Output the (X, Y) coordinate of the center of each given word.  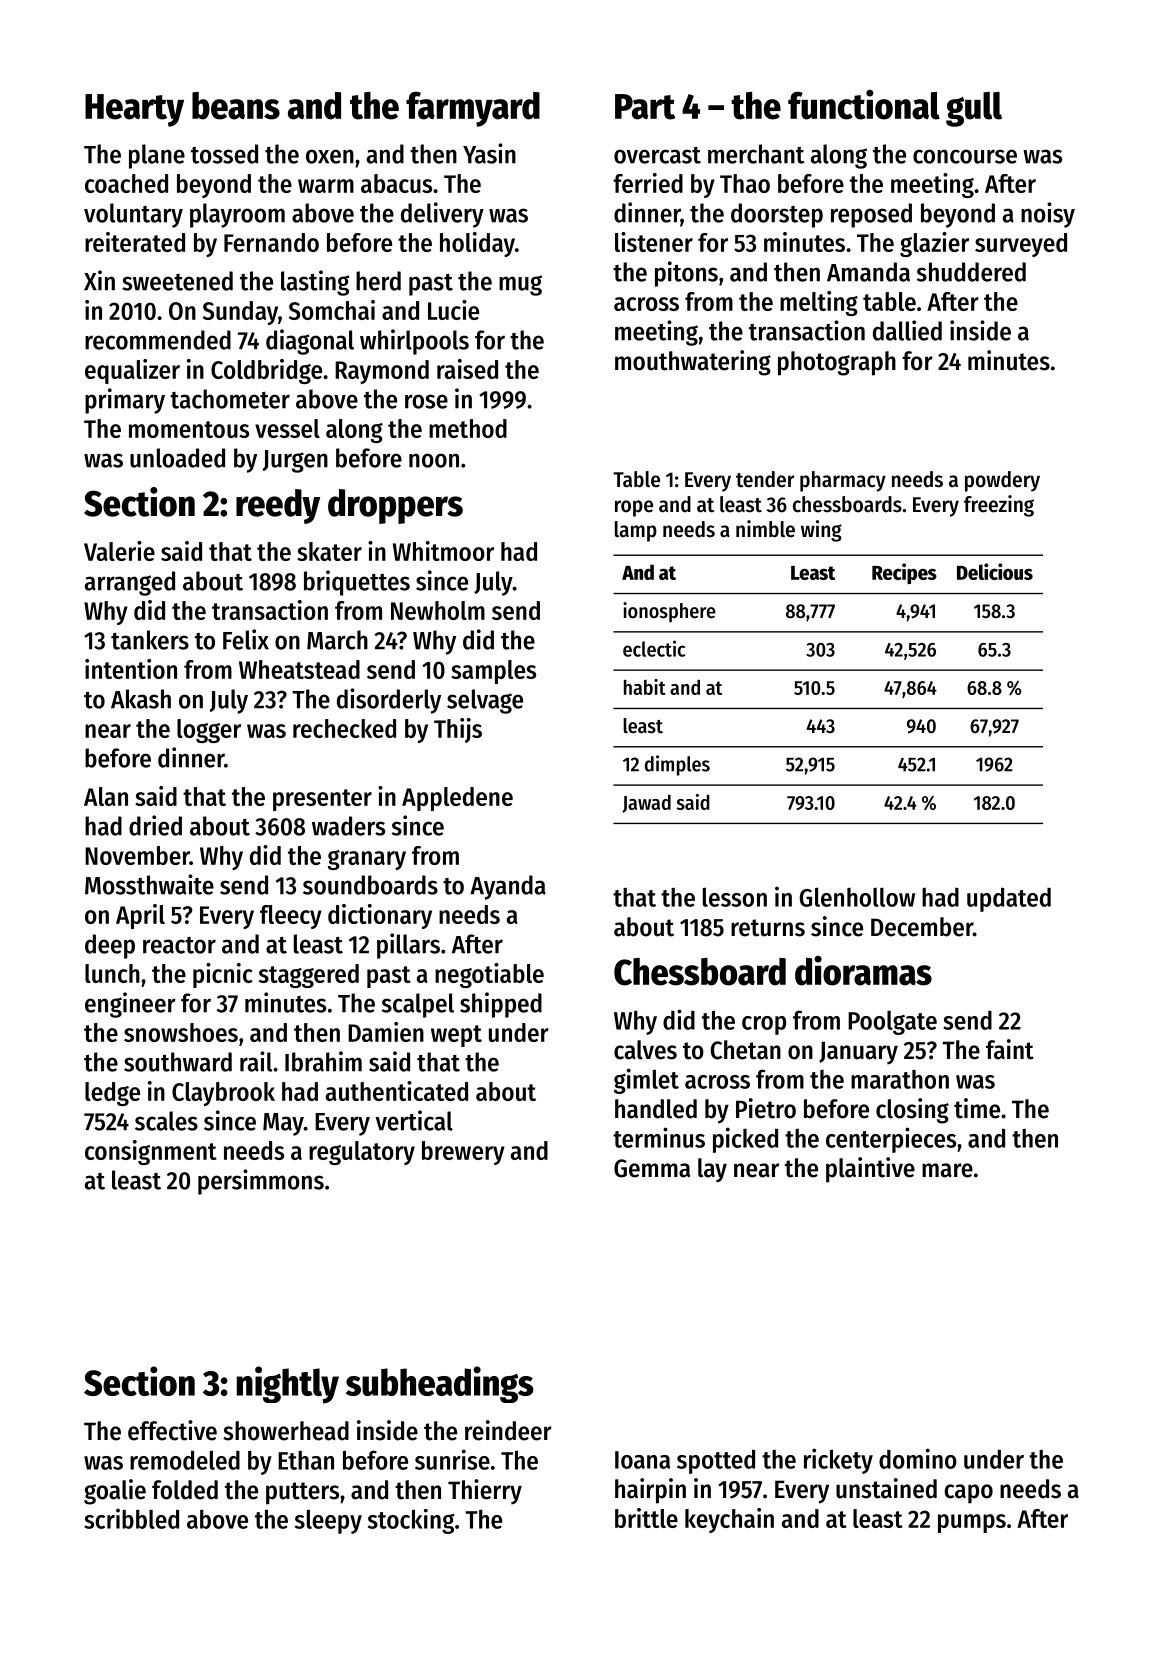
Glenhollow (857, 897)
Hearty (134, 110)
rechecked (344, 728)
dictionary (380, 916)
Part (645, 107)
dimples (677, 765)
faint (1010, 1049)
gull (974, 109)
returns (768, 928)
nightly (288, 1385)
